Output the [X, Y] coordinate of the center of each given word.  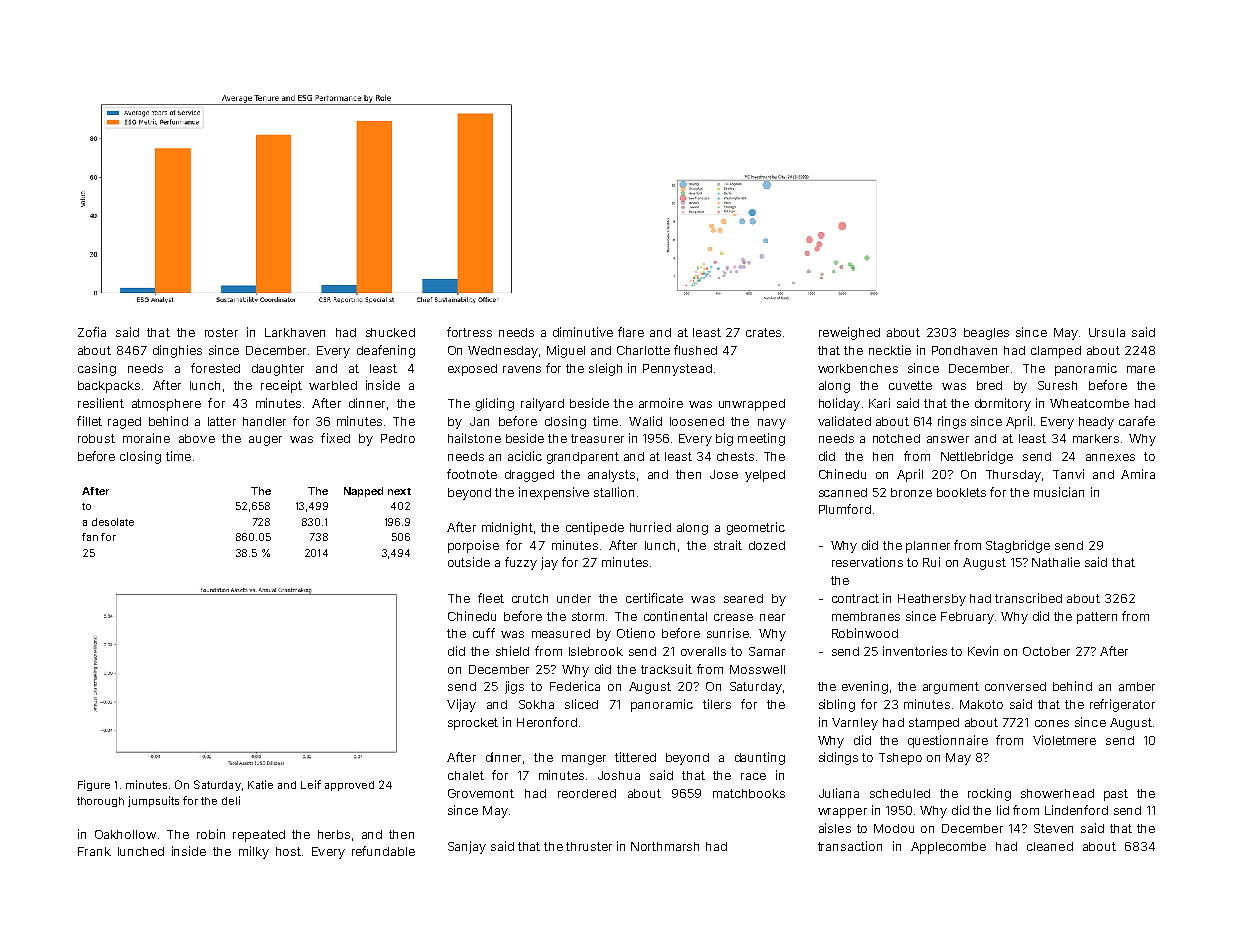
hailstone [474, 438]
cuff [484, 633]
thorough [100, 802]
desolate [113, 522]
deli [231, 800]
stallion [614, 492]
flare [631, 332]
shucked [390, 332]
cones [1052, 723]
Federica [575, 686]
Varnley [855, 724]
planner [928, 547]
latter [222, 421]
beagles [986, 334]
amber [1137, 686]
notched [896, 438]
